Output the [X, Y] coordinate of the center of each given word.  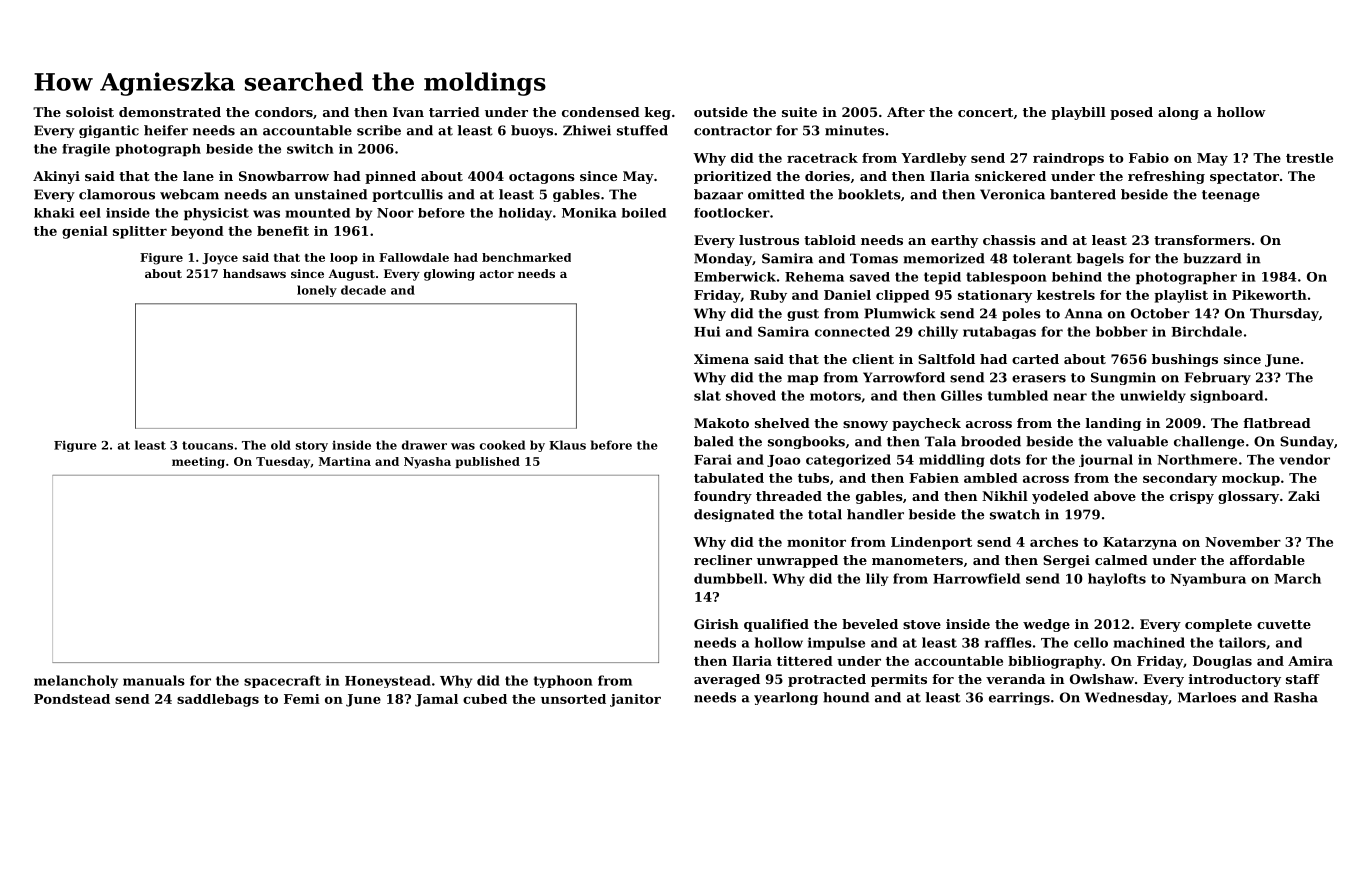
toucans [207, 445]
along [1178, 113]
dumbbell [728, 578]
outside [721, 112]
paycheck [926, 424]
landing [1113, 424]
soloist [90, 112]
